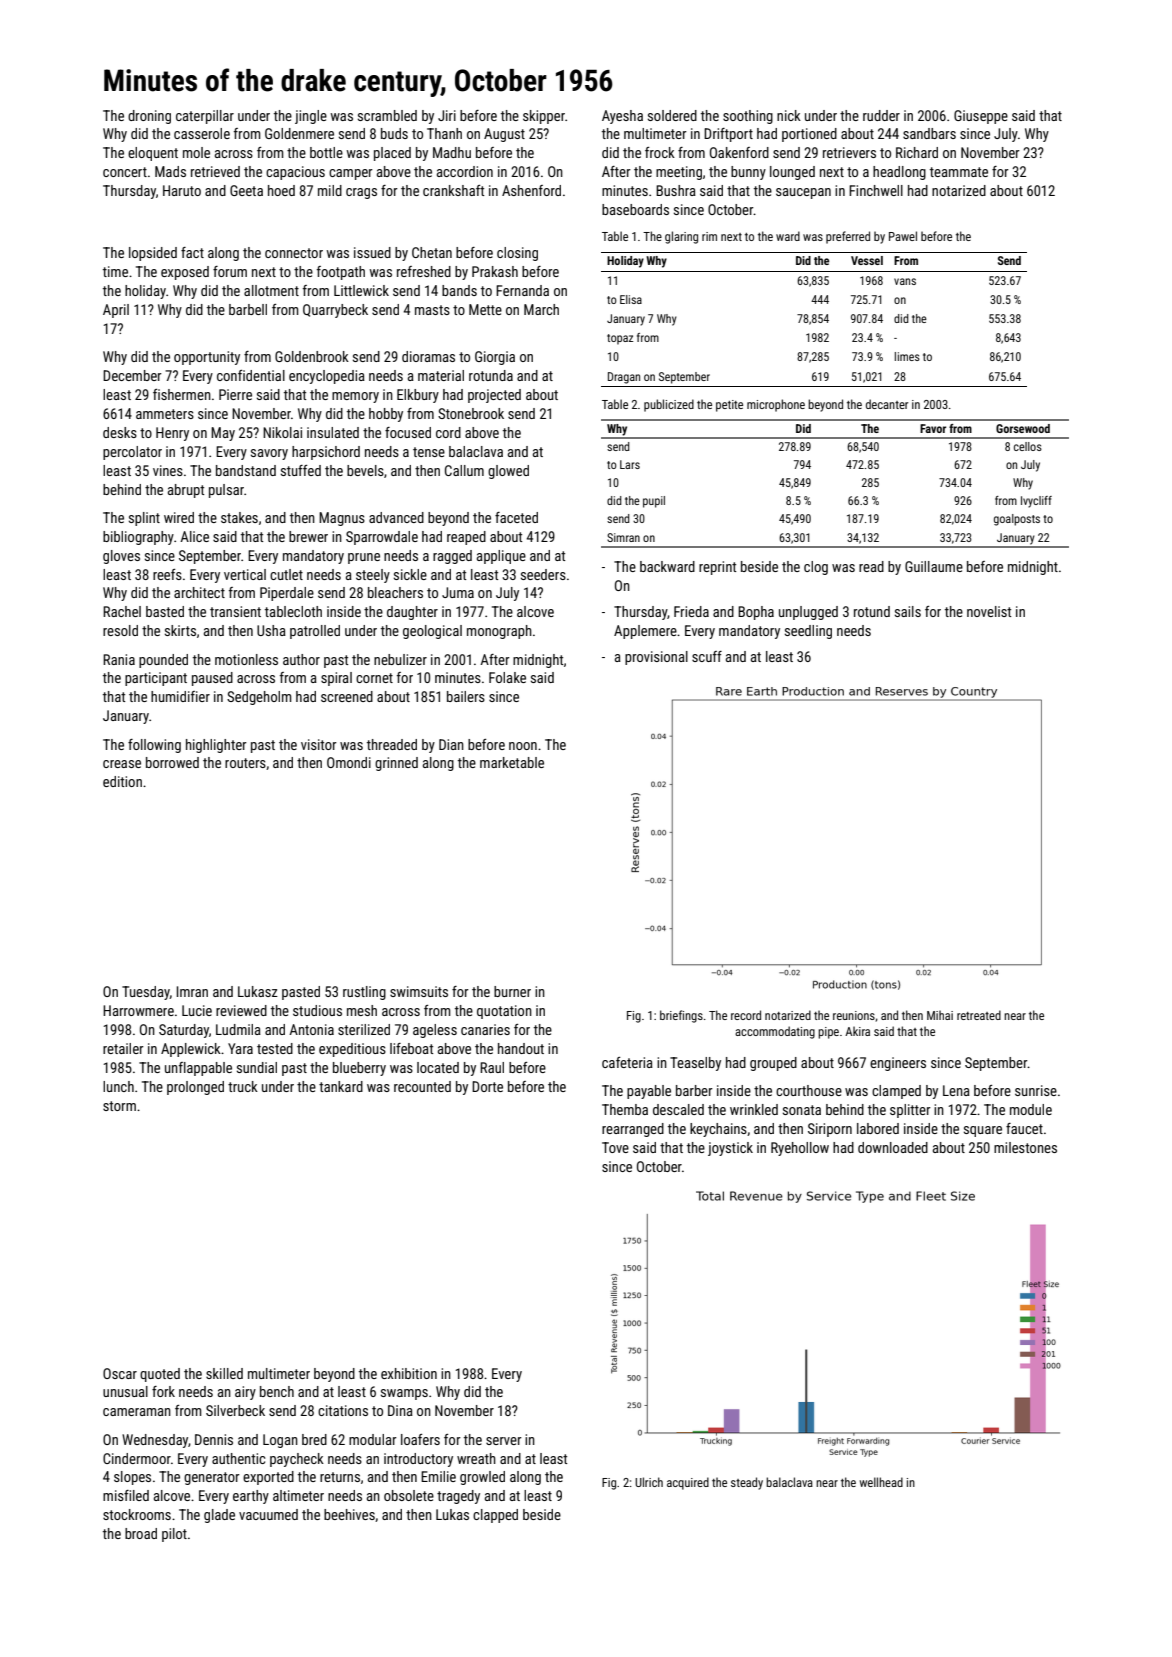 Image resolution: width=1172 pixels, height=1657 pixels. Describe the element at coordinates (195, 1088) in the screenshot. I see `prolonged` at that location.
